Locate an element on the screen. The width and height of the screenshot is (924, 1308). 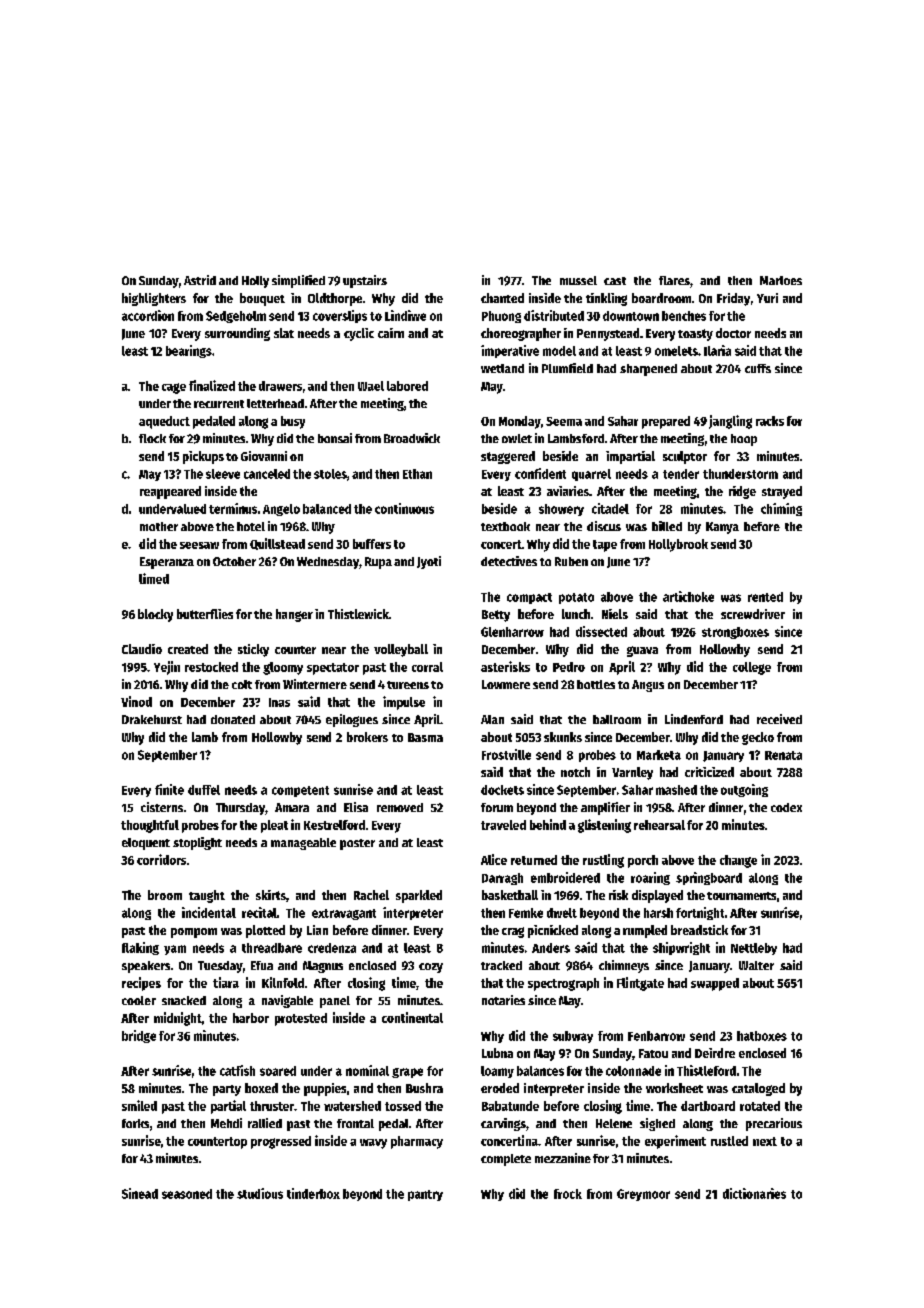
epilogues is located at coordinates (352, 720).
